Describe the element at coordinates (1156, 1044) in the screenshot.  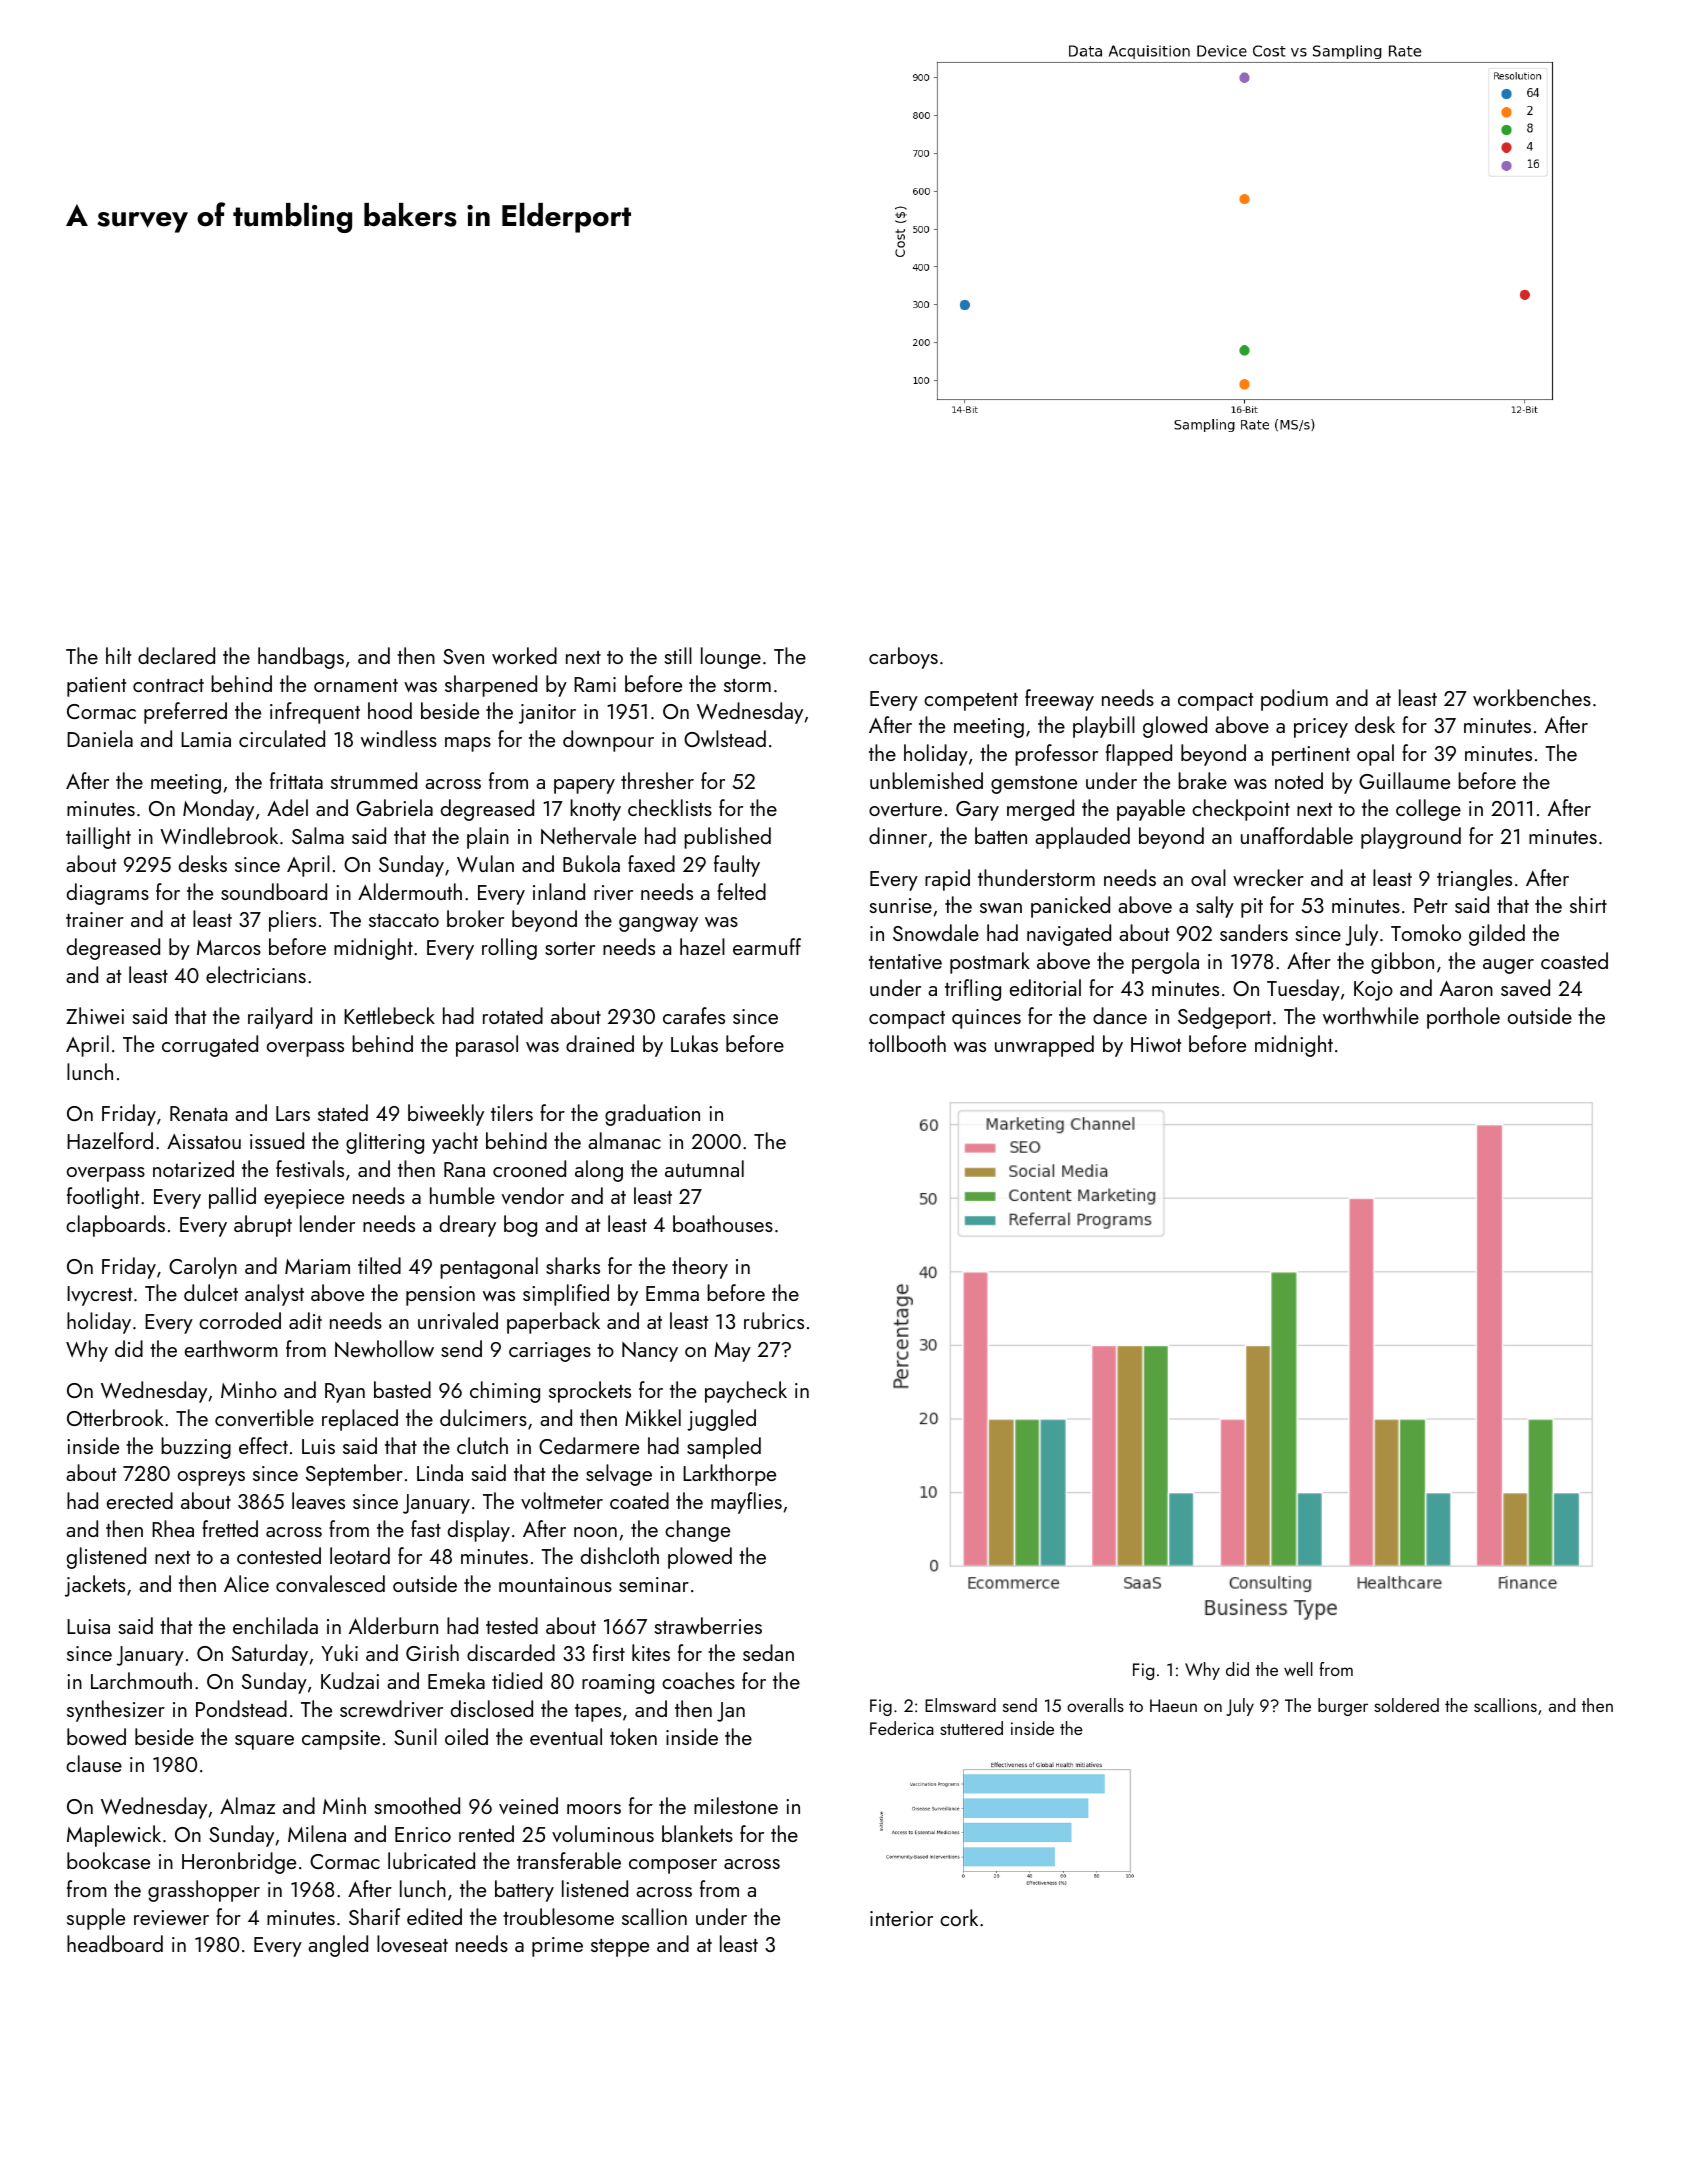
I see `Hiwot` at that location.
